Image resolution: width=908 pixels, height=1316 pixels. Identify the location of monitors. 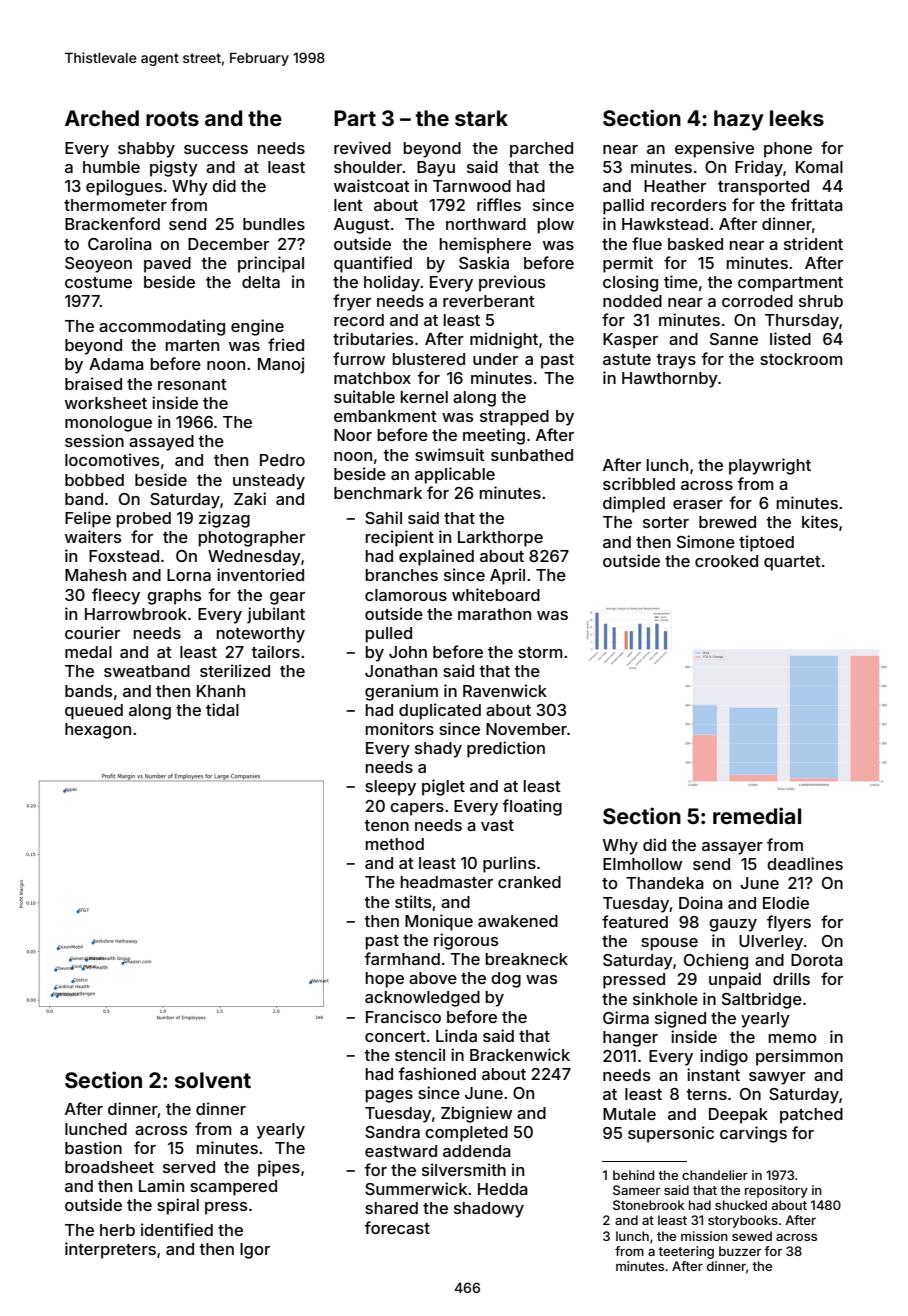
(400, 728).
